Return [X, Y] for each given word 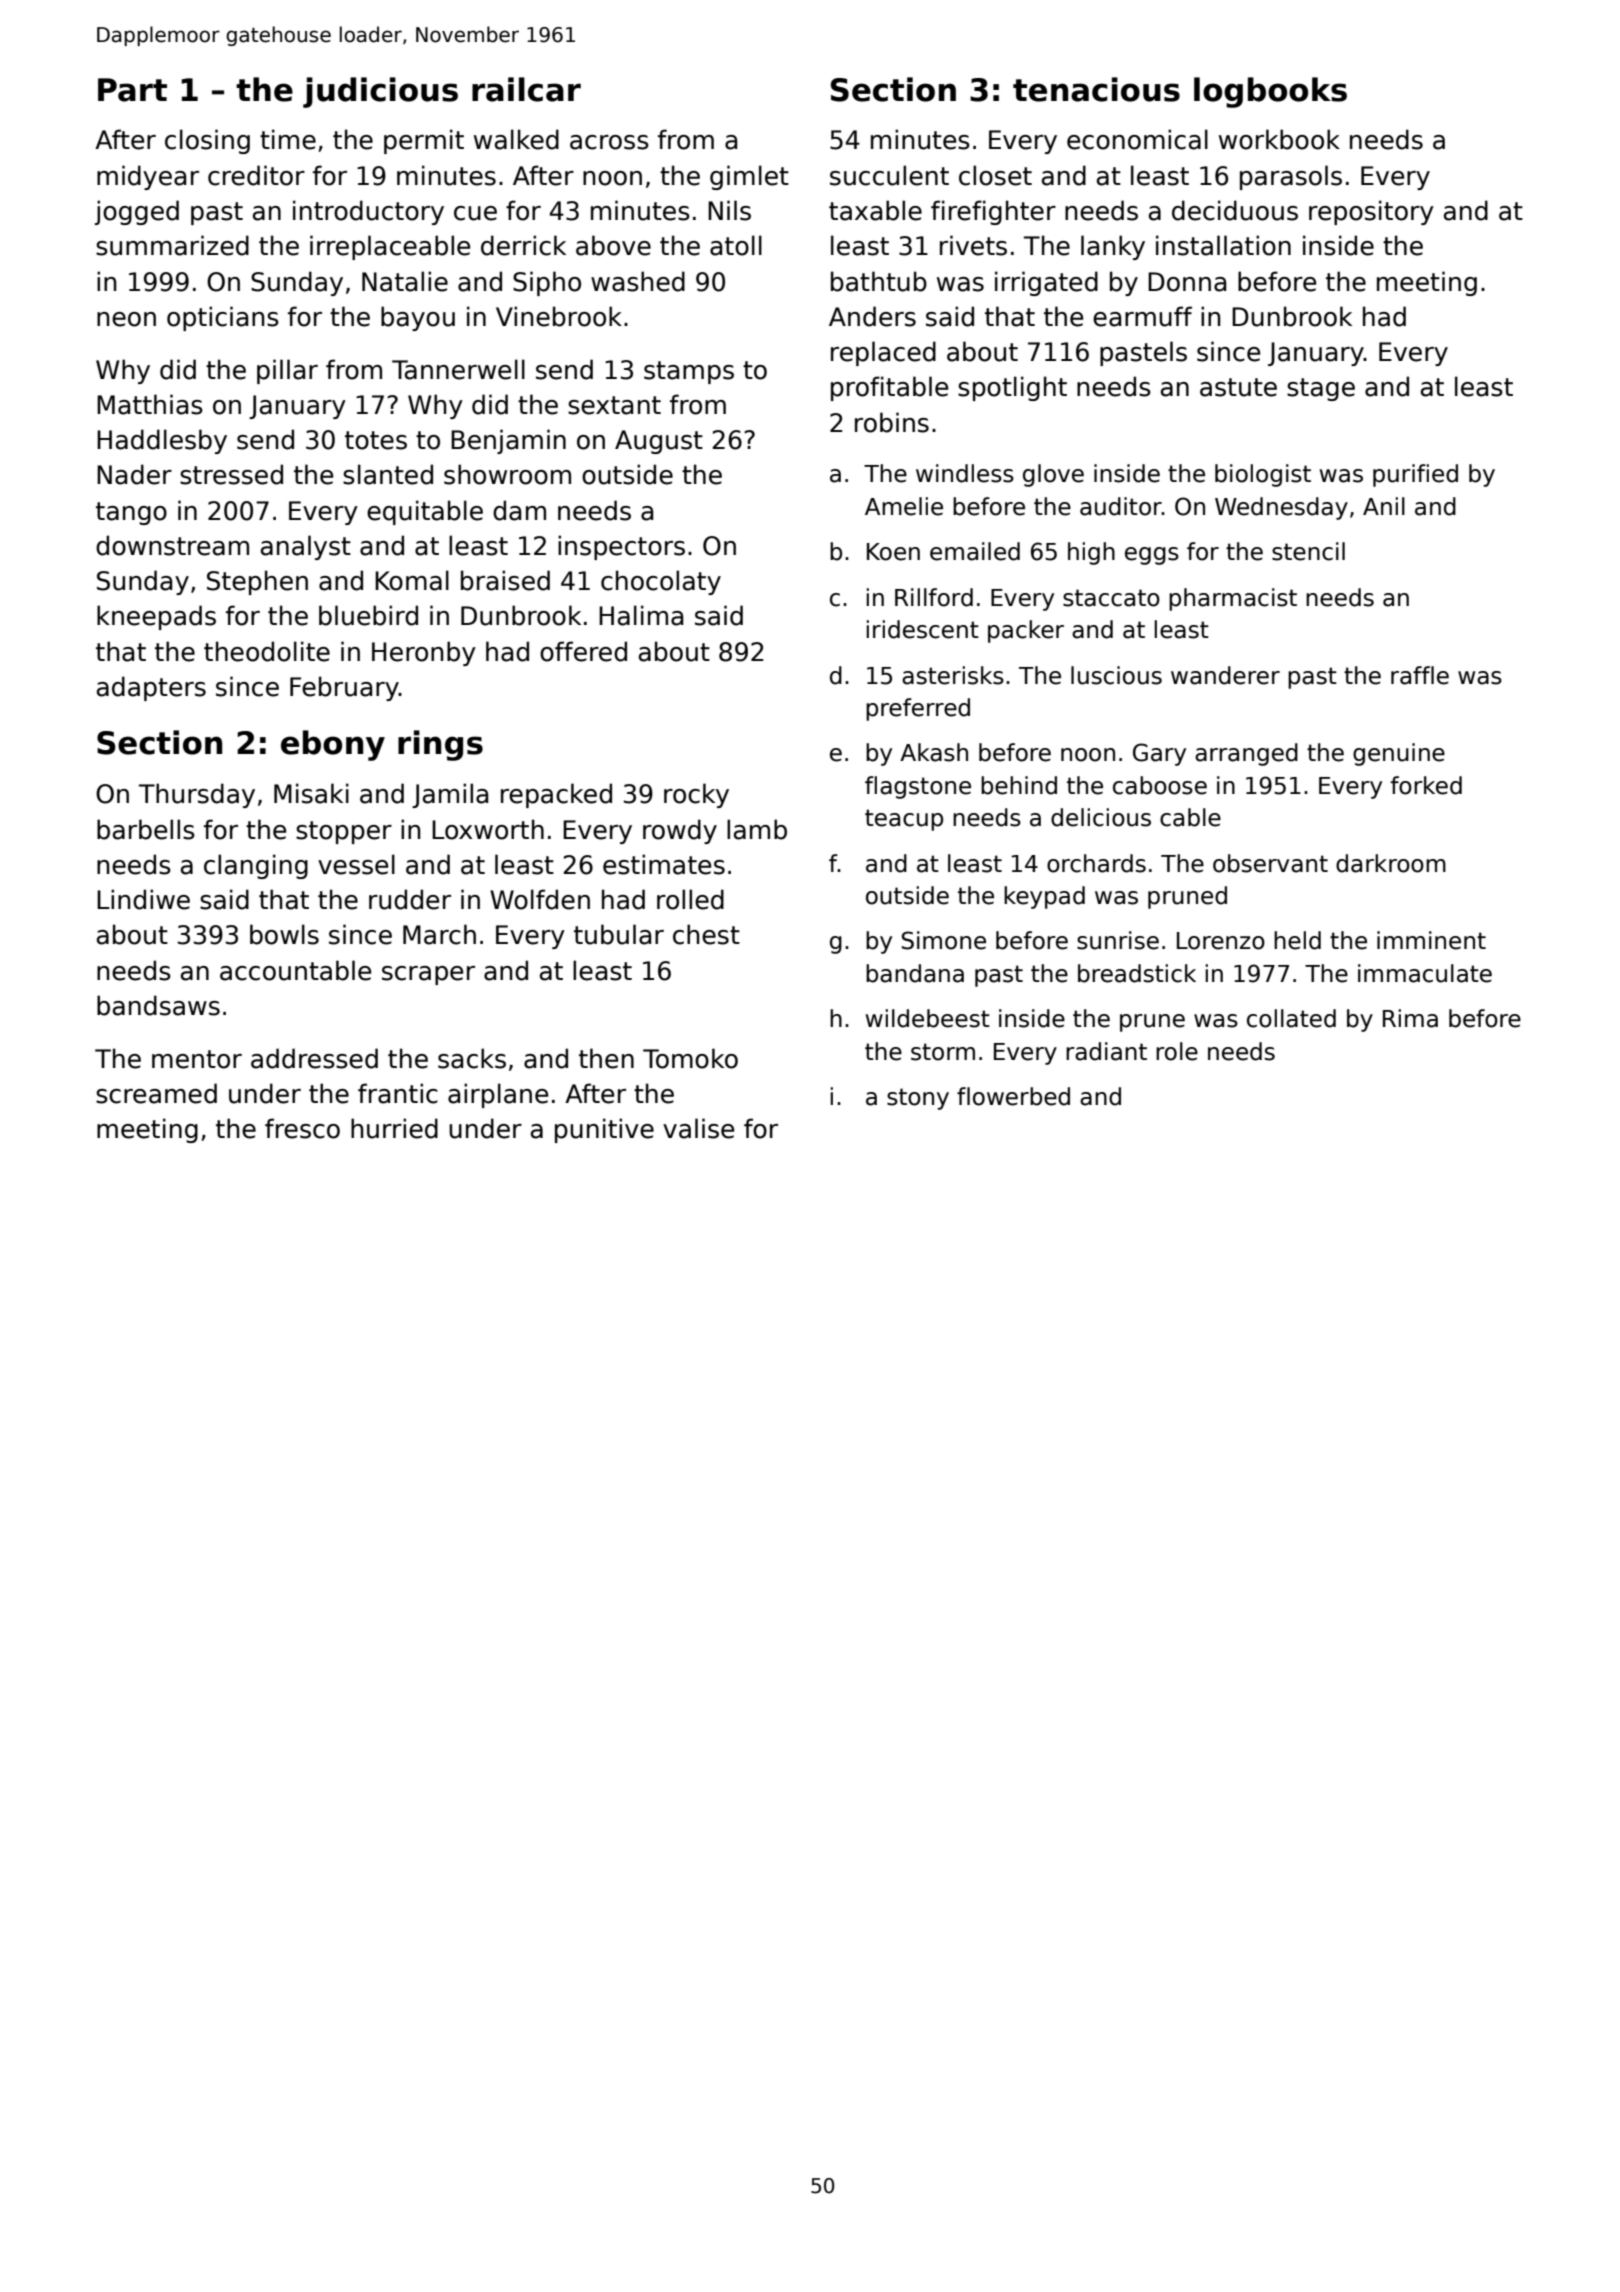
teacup [904, 820]
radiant [1106, 1051]
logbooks [1270, 92]
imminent [1431, 940]
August [659, 442]
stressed [231, 474]
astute [1238, 387]
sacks [472, 1058]
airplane [498, 1095]
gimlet [749, 177]
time [288, 139]
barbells [146, 829]
